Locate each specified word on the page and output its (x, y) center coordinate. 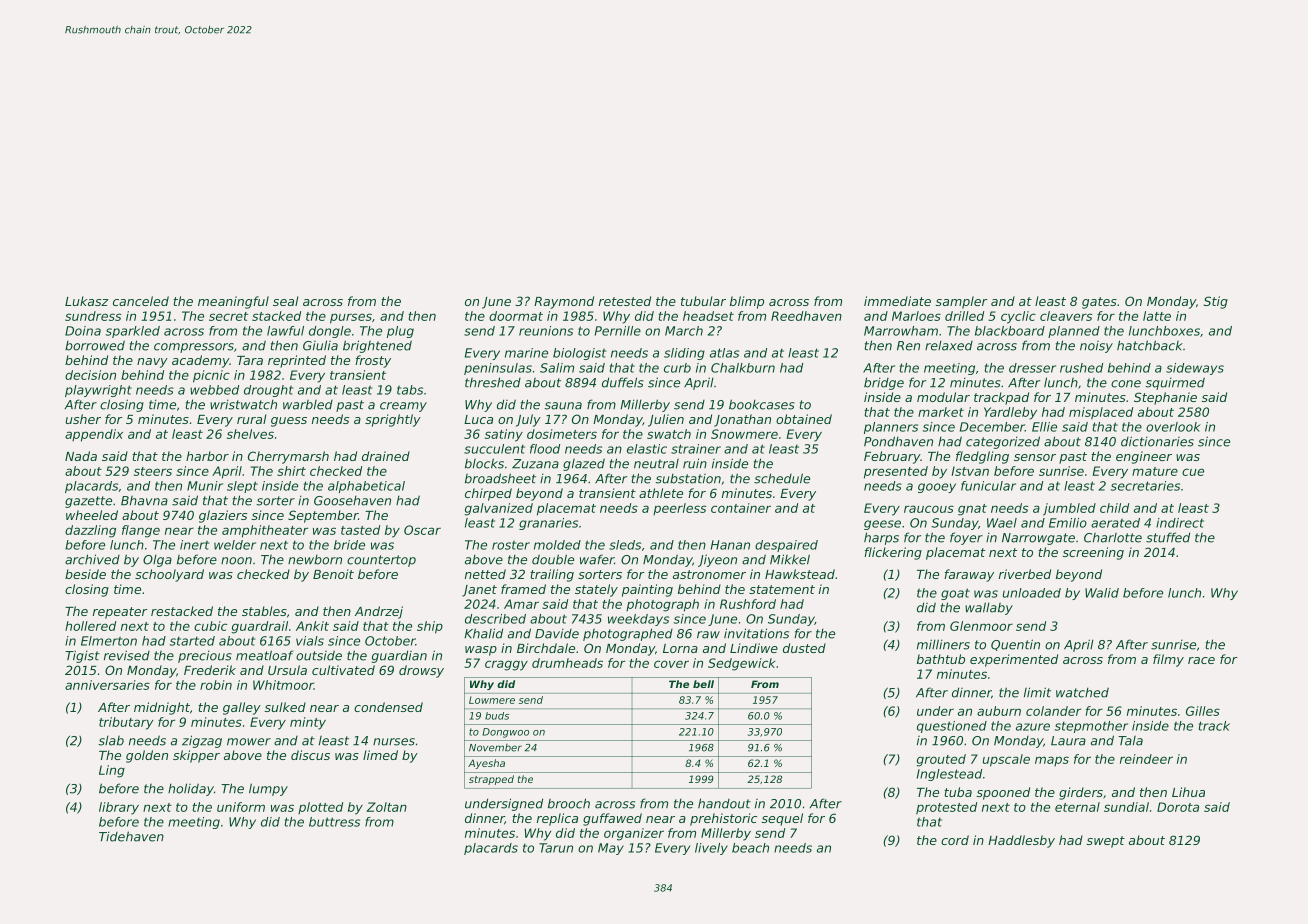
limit (1037, 692)
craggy (506, 665)
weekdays (638, 620)
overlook (1173, 427)
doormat (516, 316)
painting (647, 590)
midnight (162, 708)
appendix (94, 435)
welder (235, 545)
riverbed (1025, 574)
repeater (120, 613)
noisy (1096, 347)
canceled (141, 301)
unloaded (1031, 593)
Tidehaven (131, 836)
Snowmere (744, 434)
